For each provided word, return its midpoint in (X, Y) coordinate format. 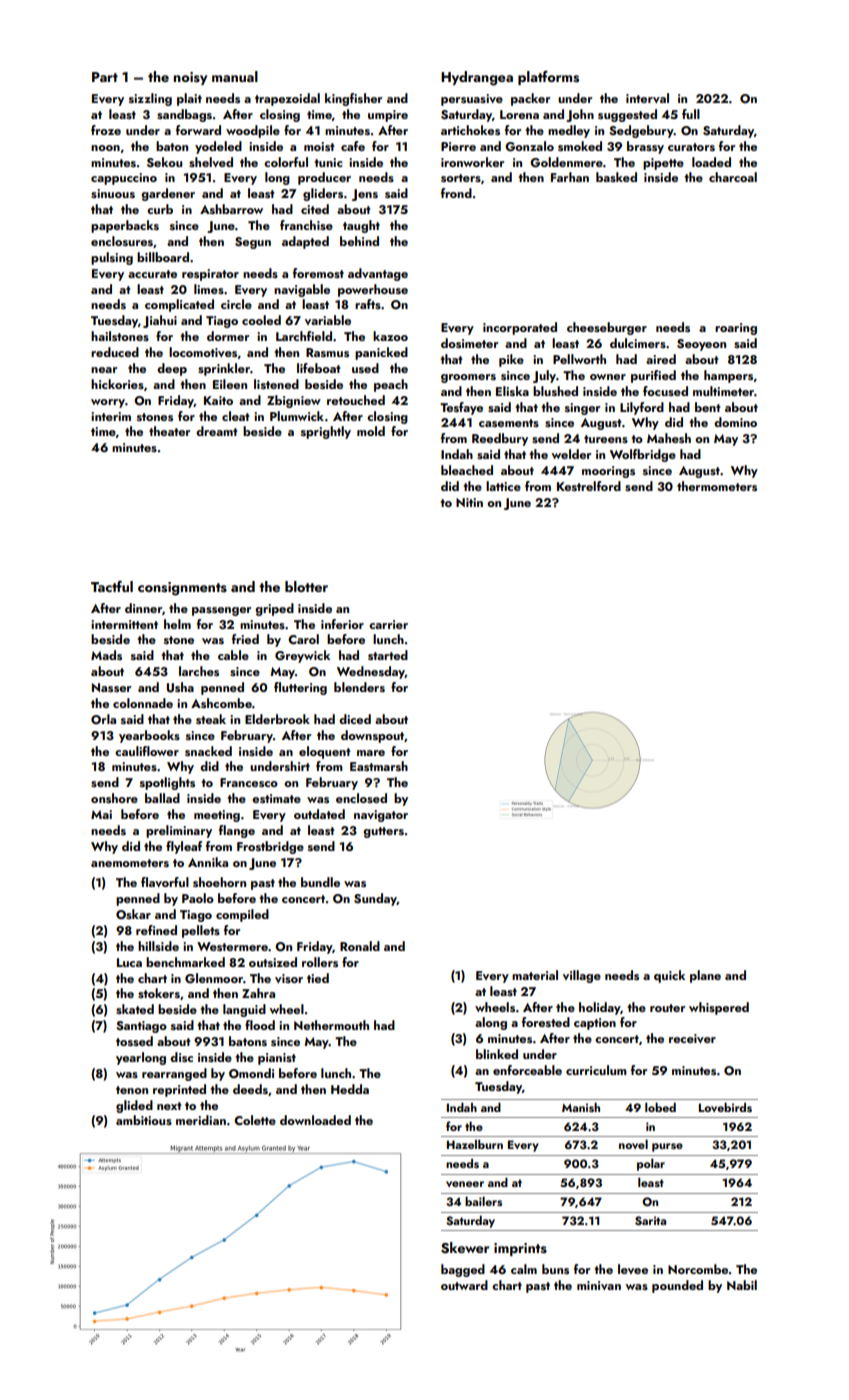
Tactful (112, 586)
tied (318, 978)
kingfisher (354, 99)
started (388, 655)
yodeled (218, 147)
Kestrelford (589, 486)
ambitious (144, 1120)
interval (647, 98)
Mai (101, 814)
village (582, 976)
